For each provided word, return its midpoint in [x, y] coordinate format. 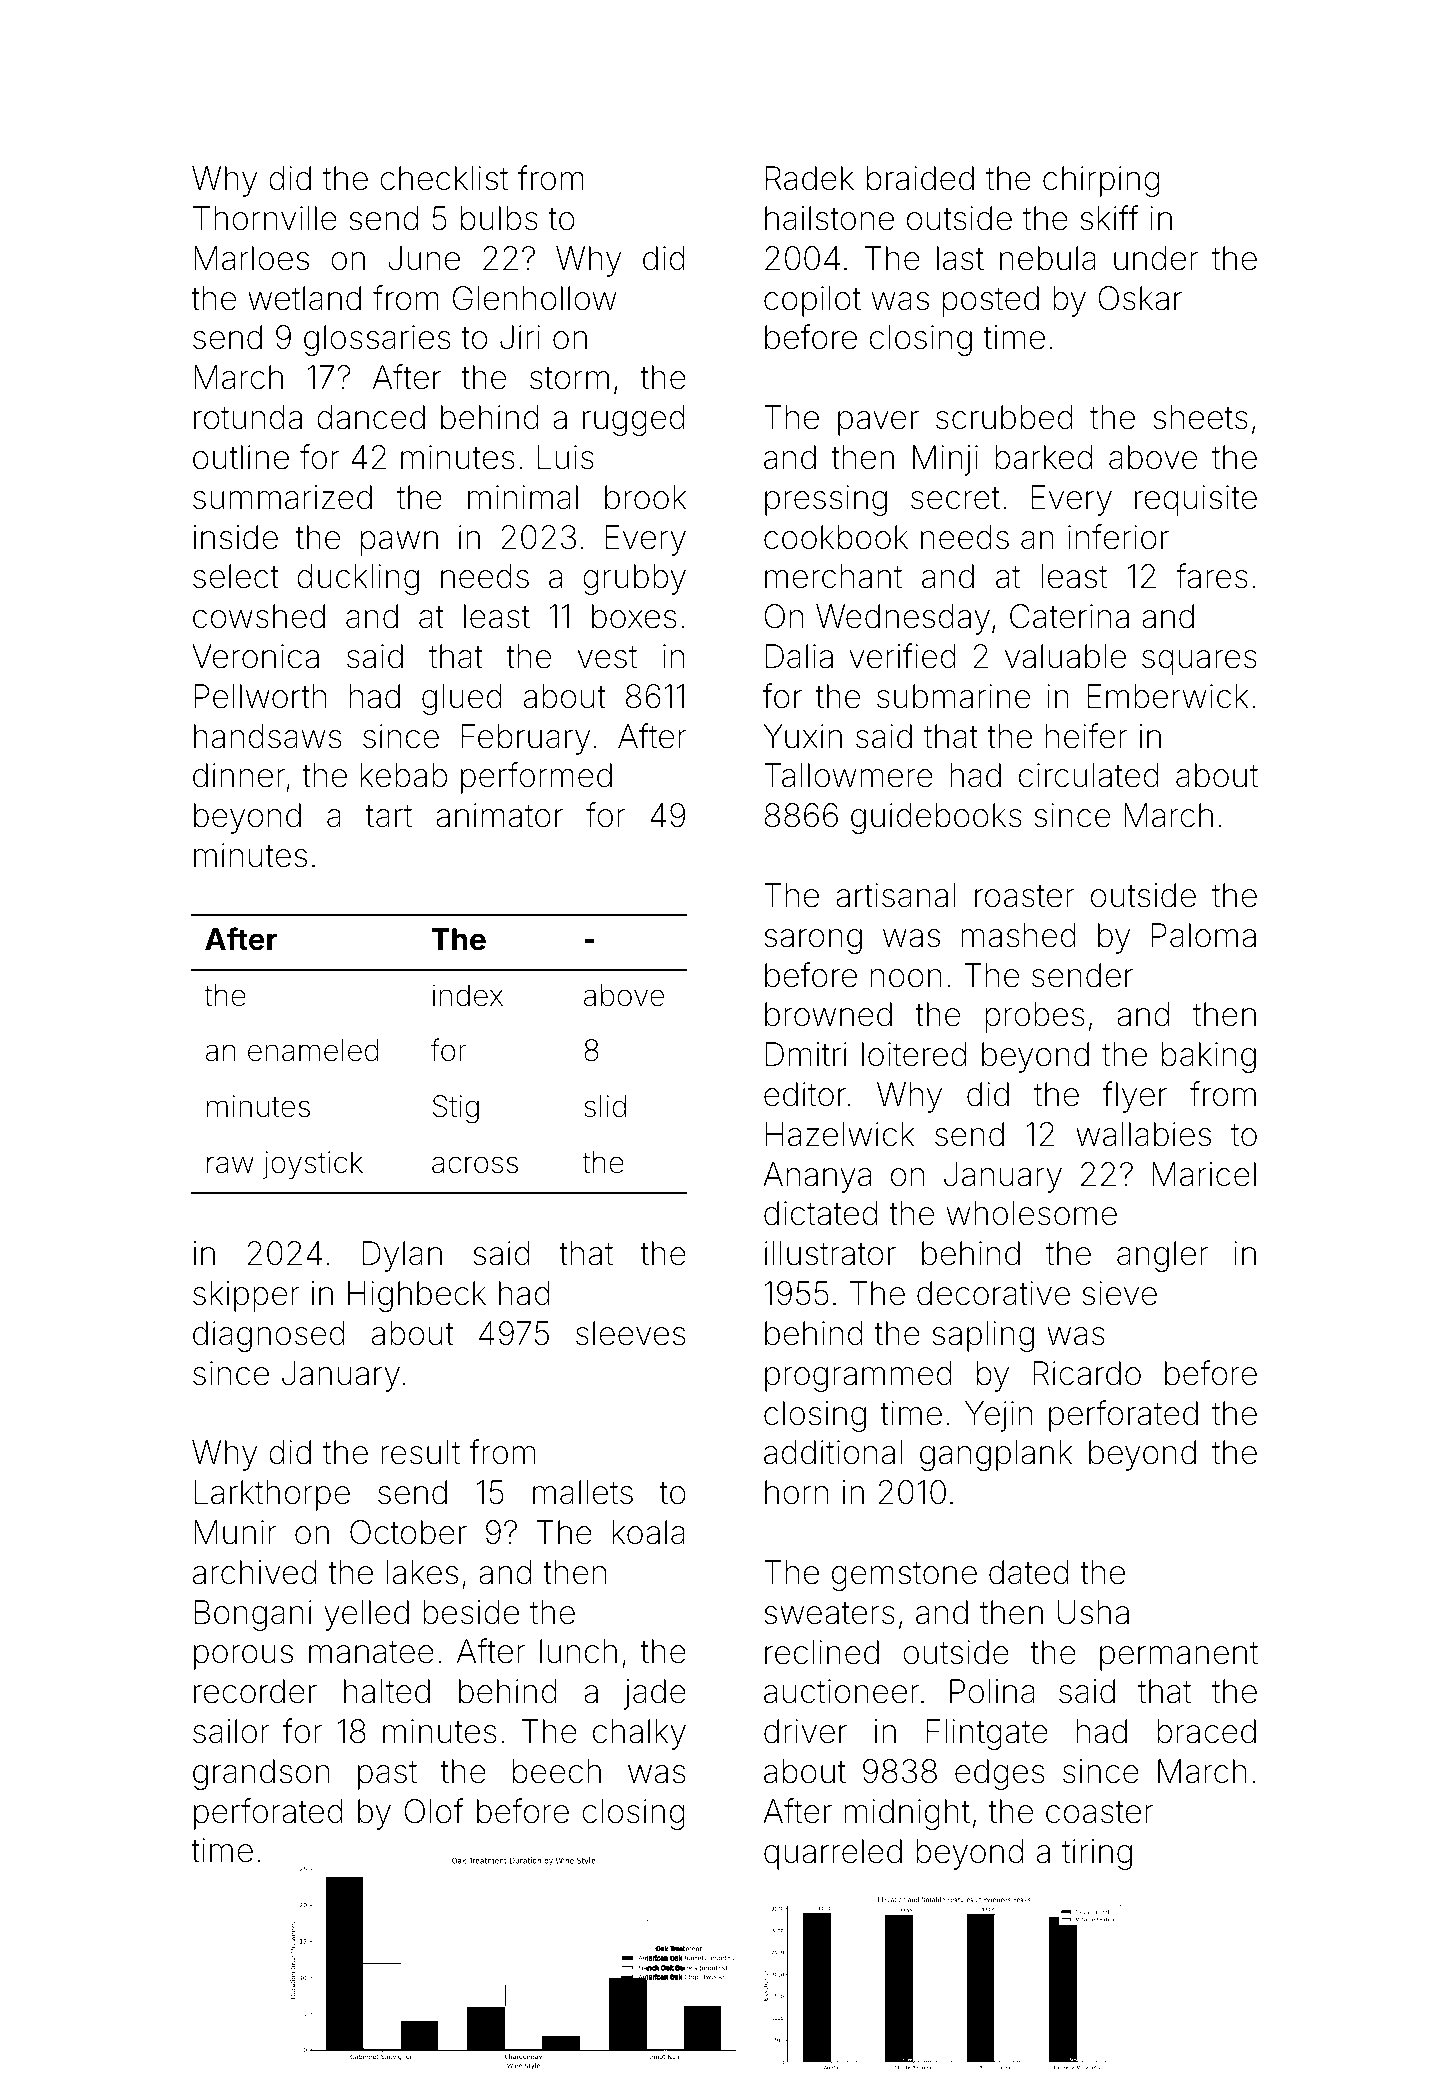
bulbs [499, 218]
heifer [1086, 736]
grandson [261, 1774]
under [1156, 258]
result [420, 1452]
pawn [399, 543]
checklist [444, 178]
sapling [983, 1336]
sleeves [630, 1333]
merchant [833, 576]
